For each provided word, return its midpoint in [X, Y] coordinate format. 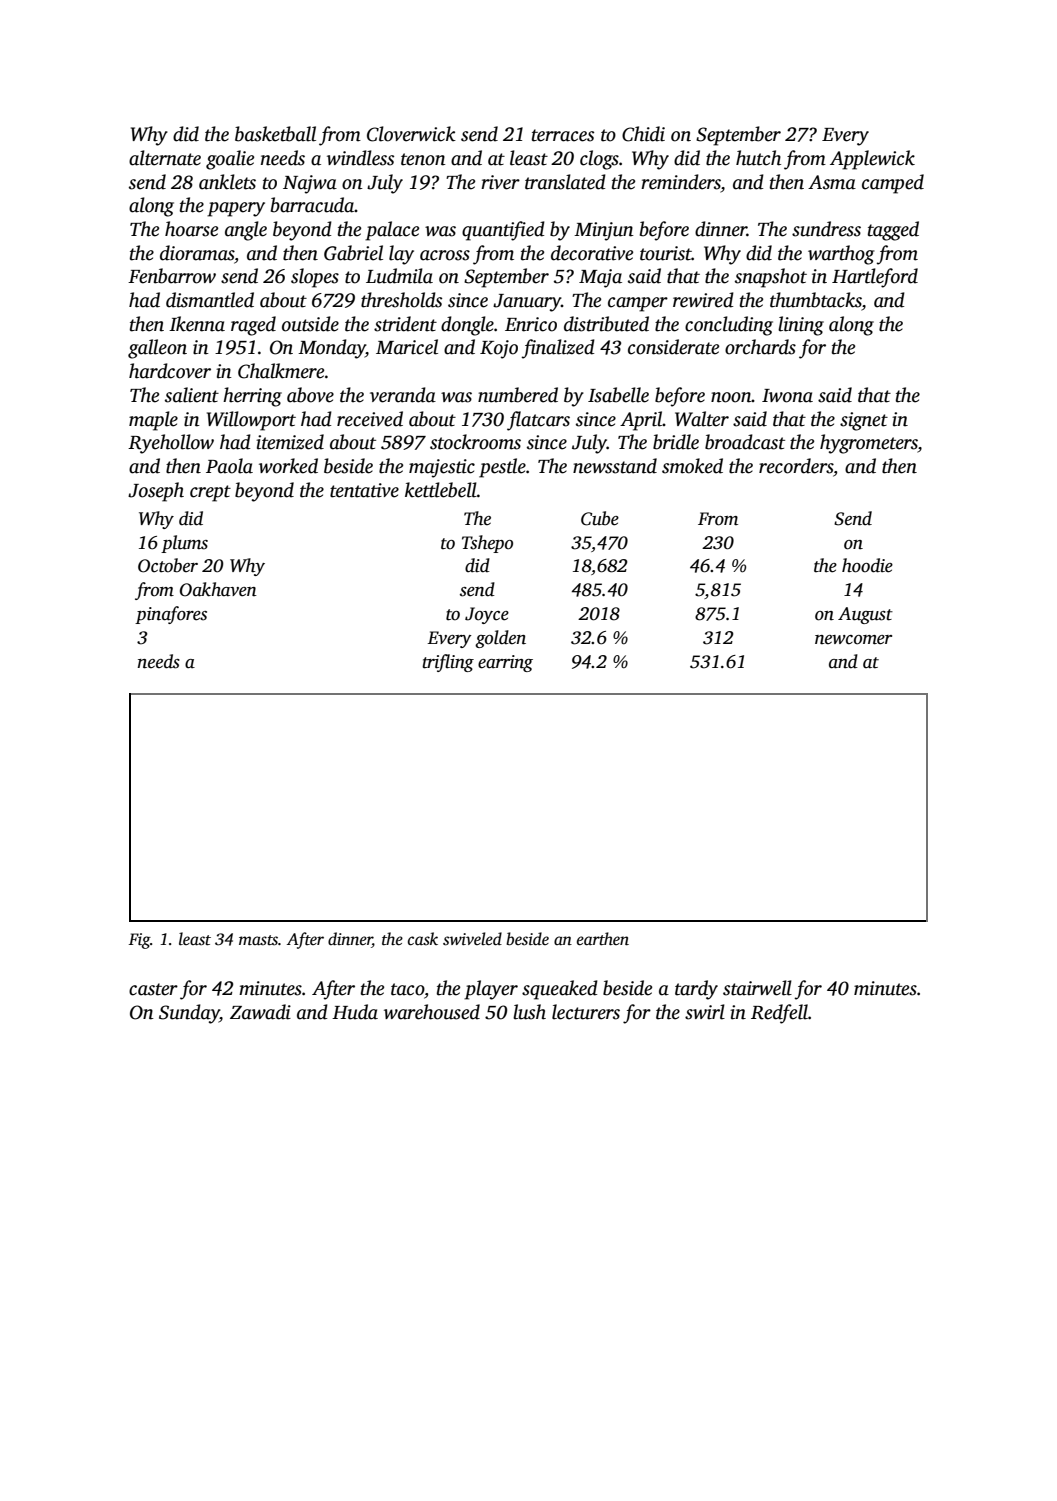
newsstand [615, 466]
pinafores [171, 615]
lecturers [586, 1012]
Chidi [643, 134]
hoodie [867, 565]
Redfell [779, 1014]
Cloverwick [411, 134]
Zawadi [260, 1012]
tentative [364, 490]
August [865, 615]
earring [505, 663]
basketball [275, 134]
